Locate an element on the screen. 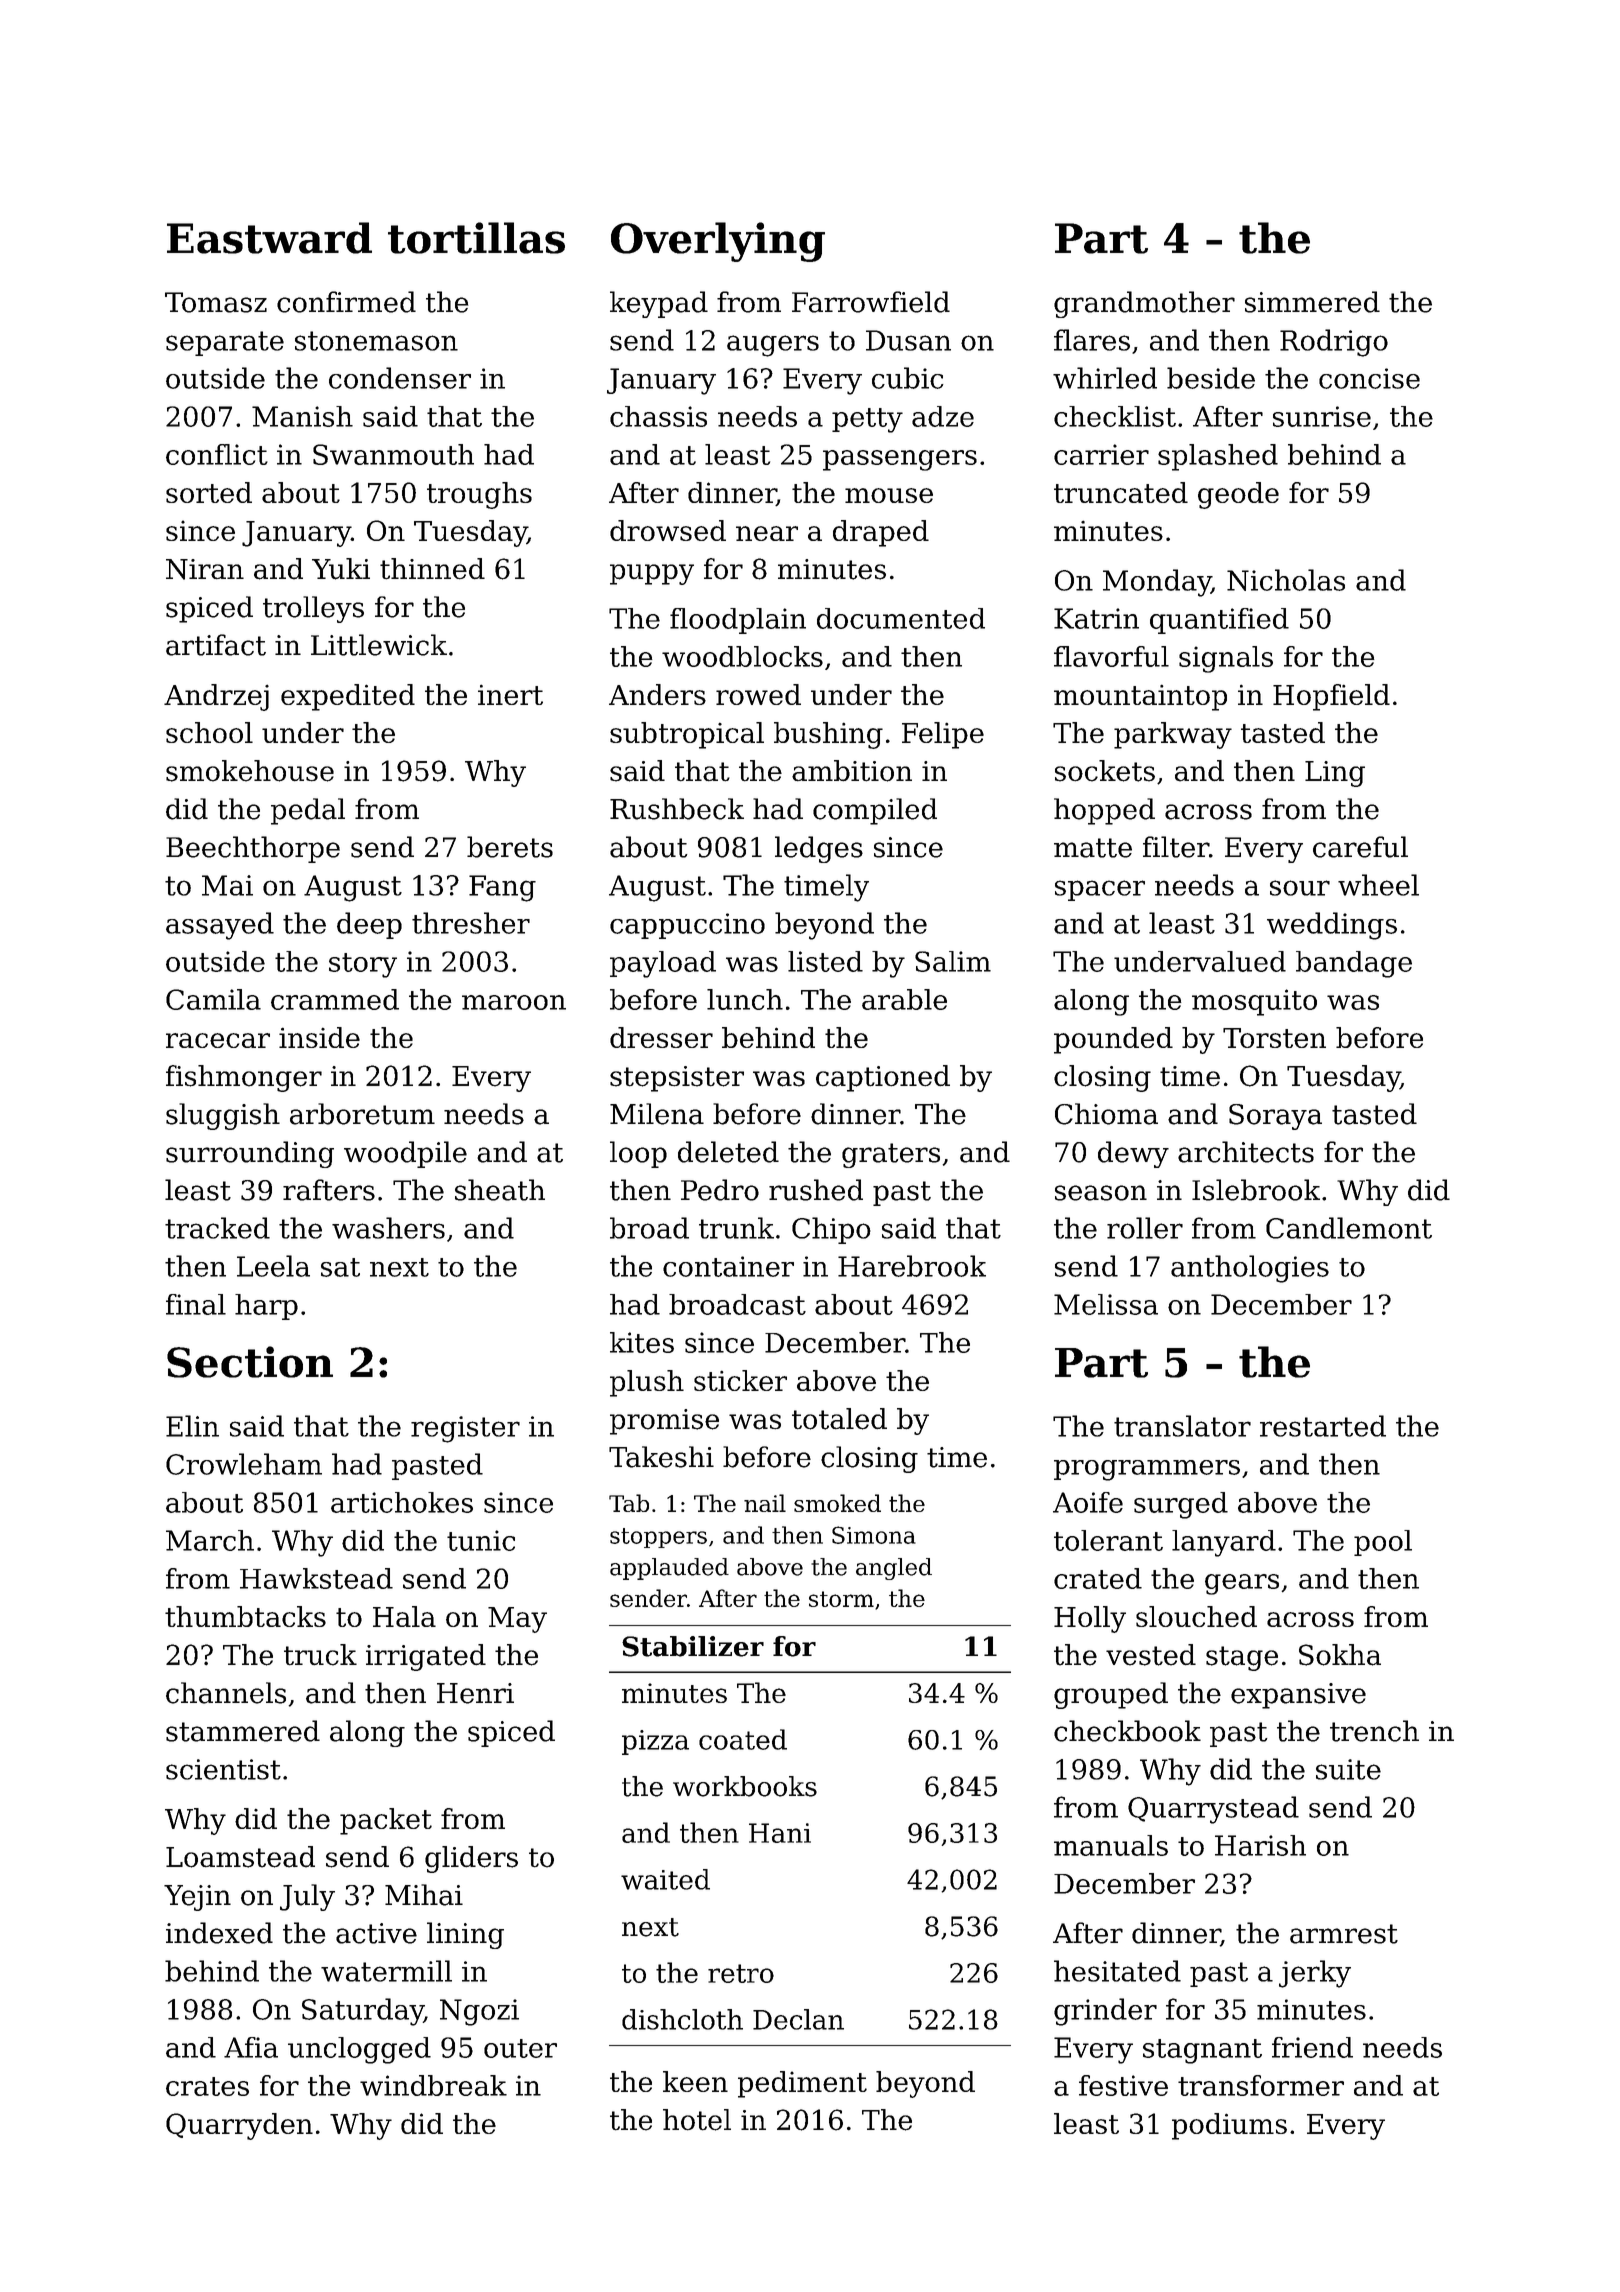 This screenshot has width=1620, height=2292. Farrowfield is located at coordinates (871, 302).
